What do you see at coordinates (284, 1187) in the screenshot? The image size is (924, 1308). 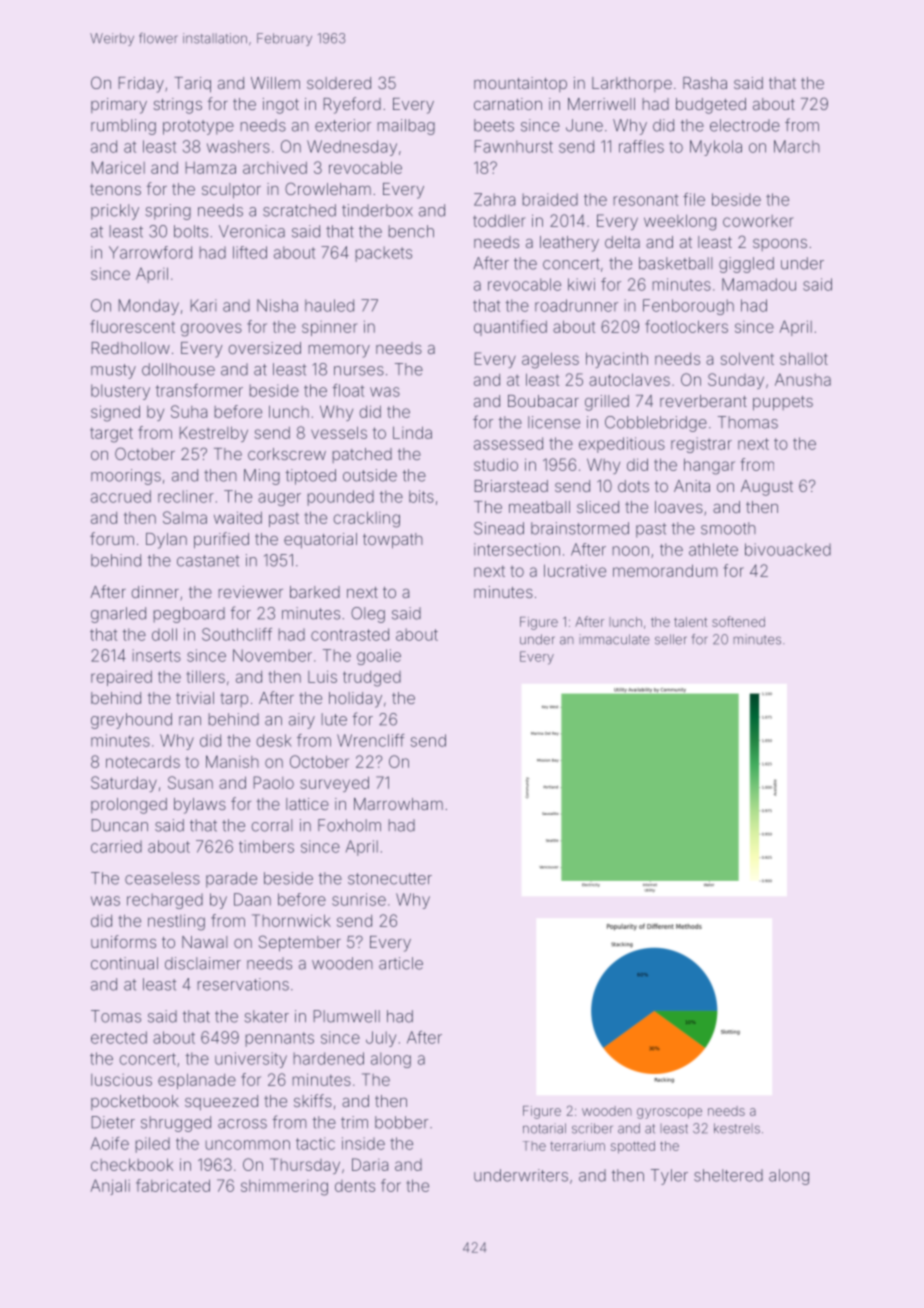 I see `shimmering` at bounding box center [284, 1187].
